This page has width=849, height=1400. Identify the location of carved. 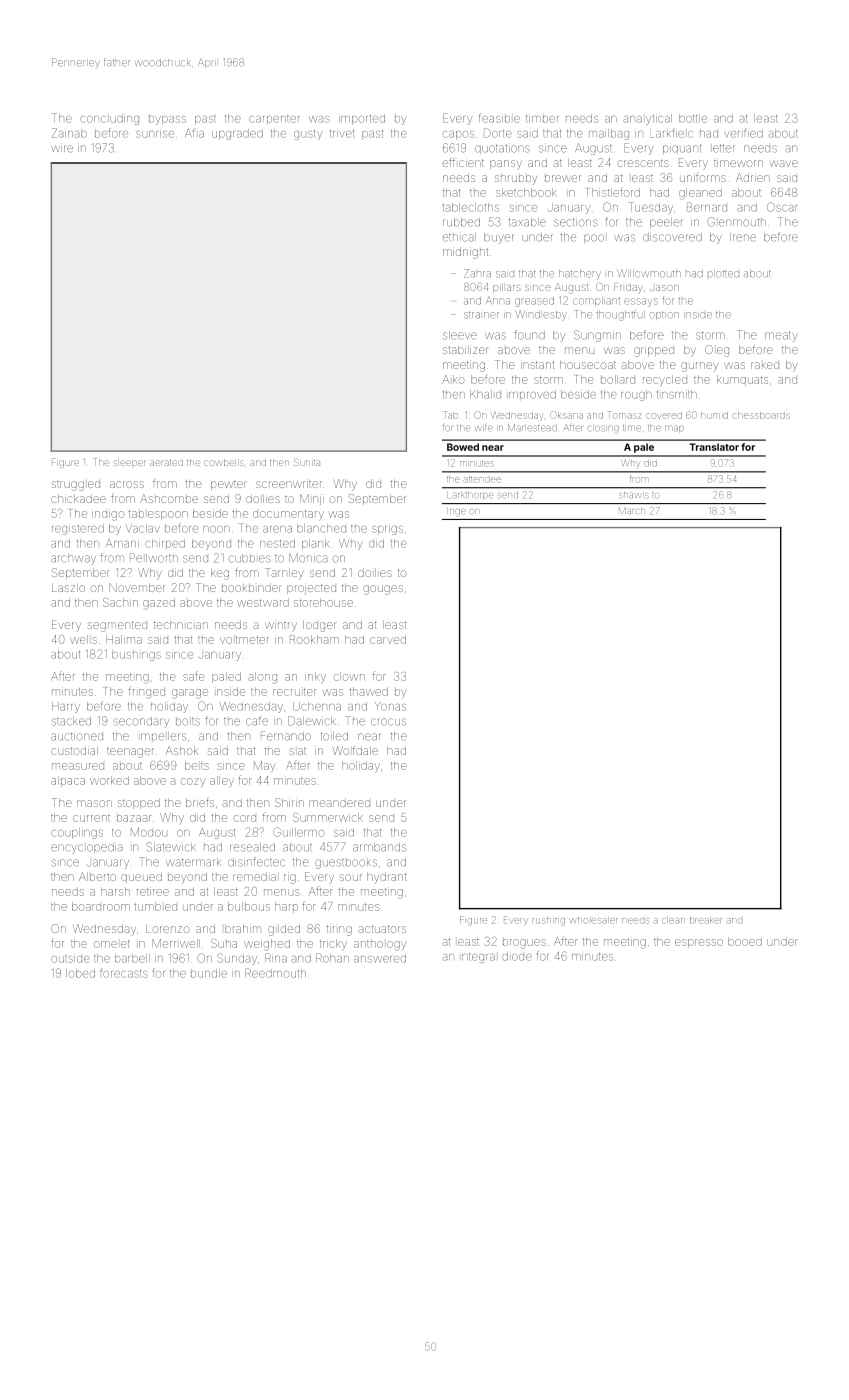
(388, 639).
